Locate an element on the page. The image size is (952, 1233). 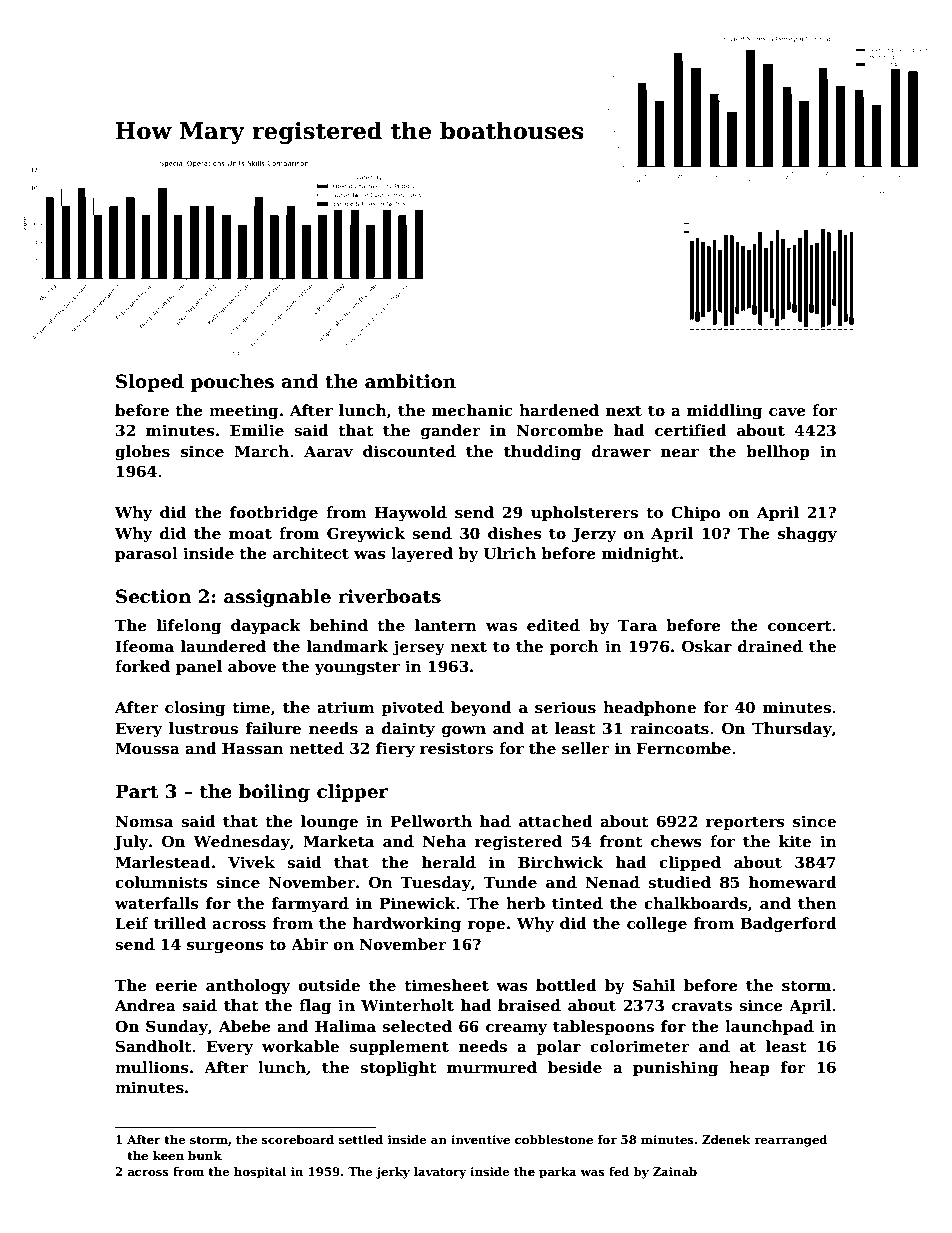
Emilie is located at coordinates (257, 430).
